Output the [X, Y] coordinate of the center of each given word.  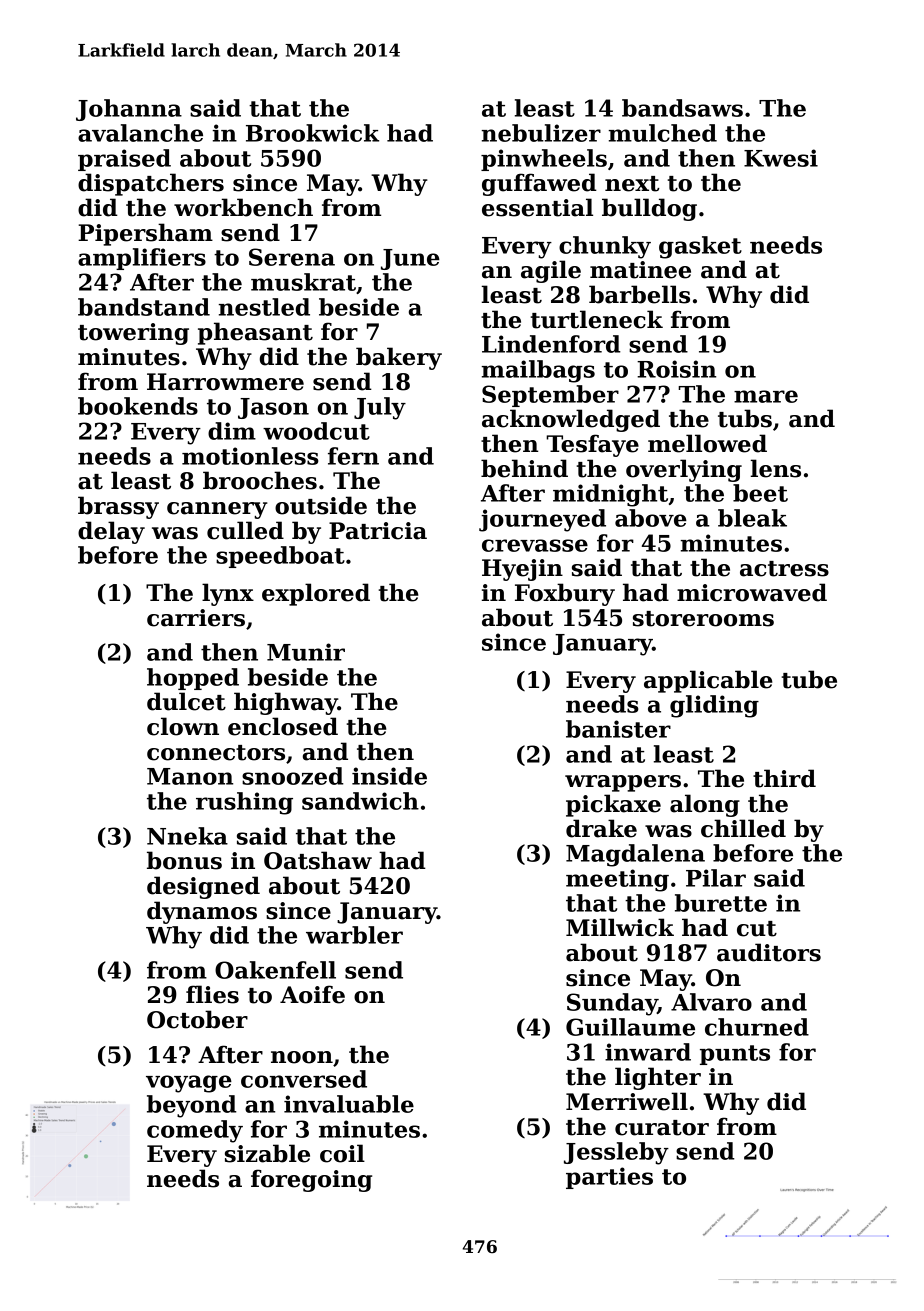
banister [618, 729]
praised [124, 160]
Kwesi [781, 158]
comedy [195, 1131]
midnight [610, 495]
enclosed [283, 726]
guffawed [539, 184]
